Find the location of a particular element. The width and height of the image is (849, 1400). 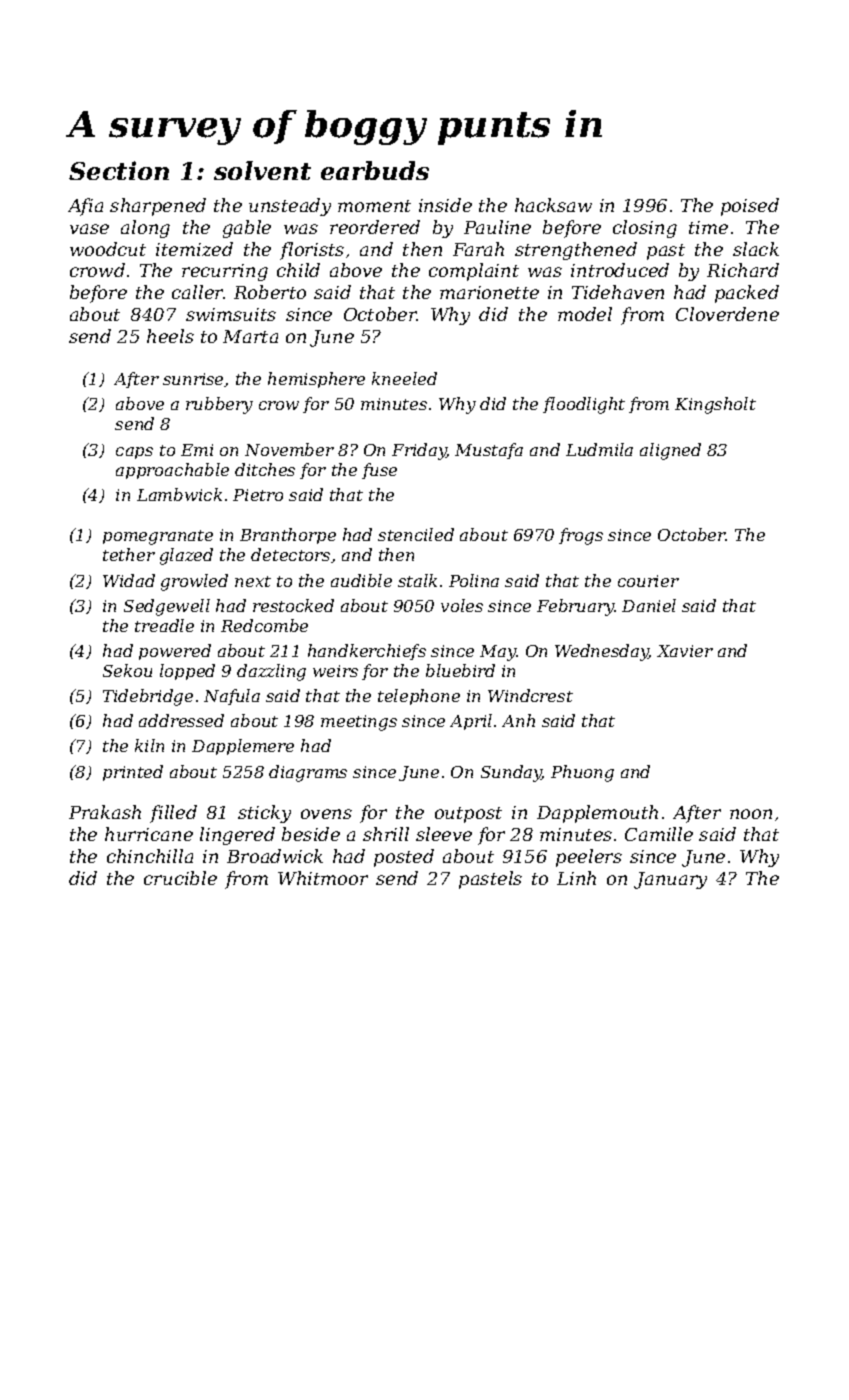

Sunday is located at coordinates (511, 773).
